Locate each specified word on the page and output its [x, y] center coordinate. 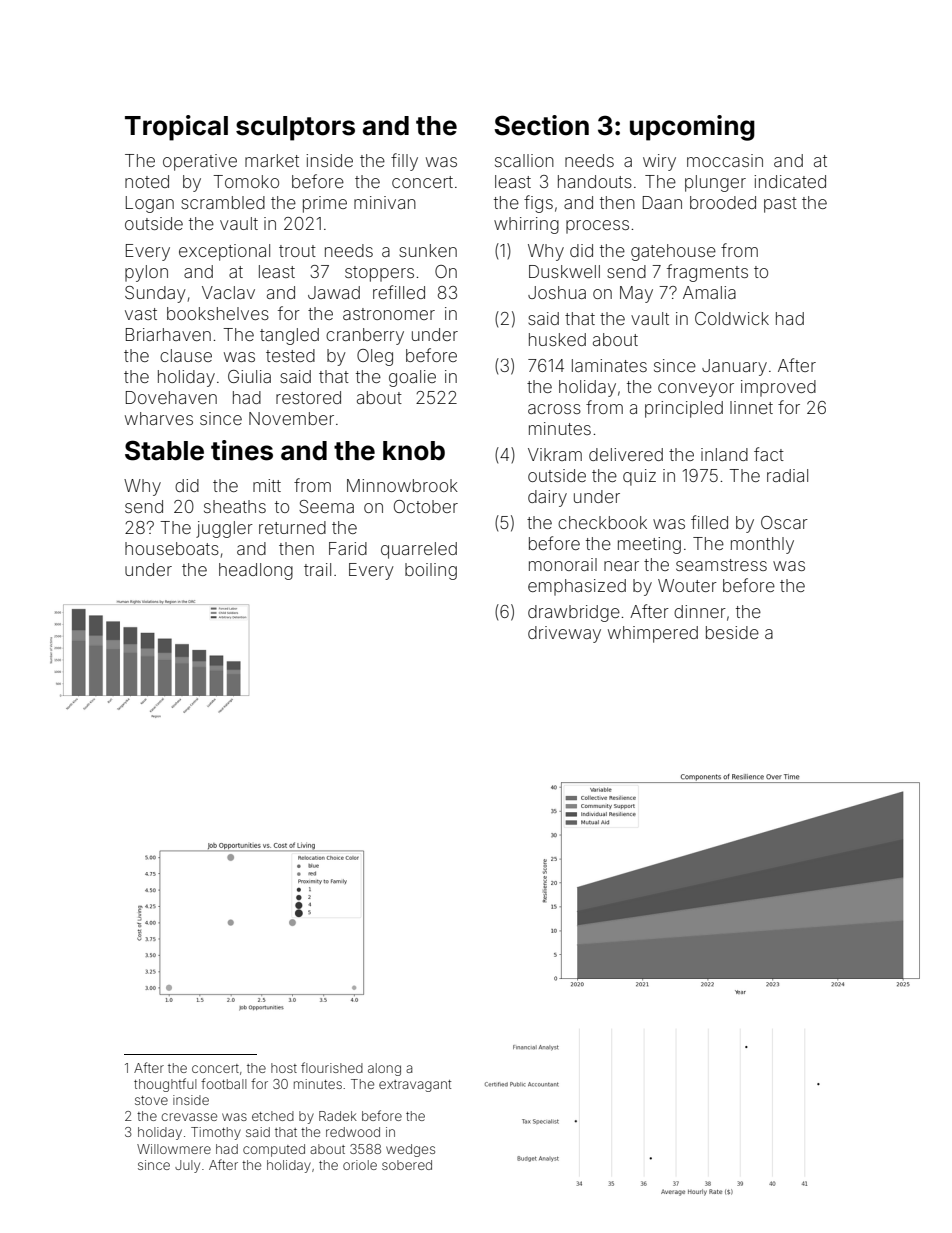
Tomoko [246, 181]
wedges [410, 1150]
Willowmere [174, 1149]
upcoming [692, 128]
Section [541, 125]
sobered [407, 1165]
